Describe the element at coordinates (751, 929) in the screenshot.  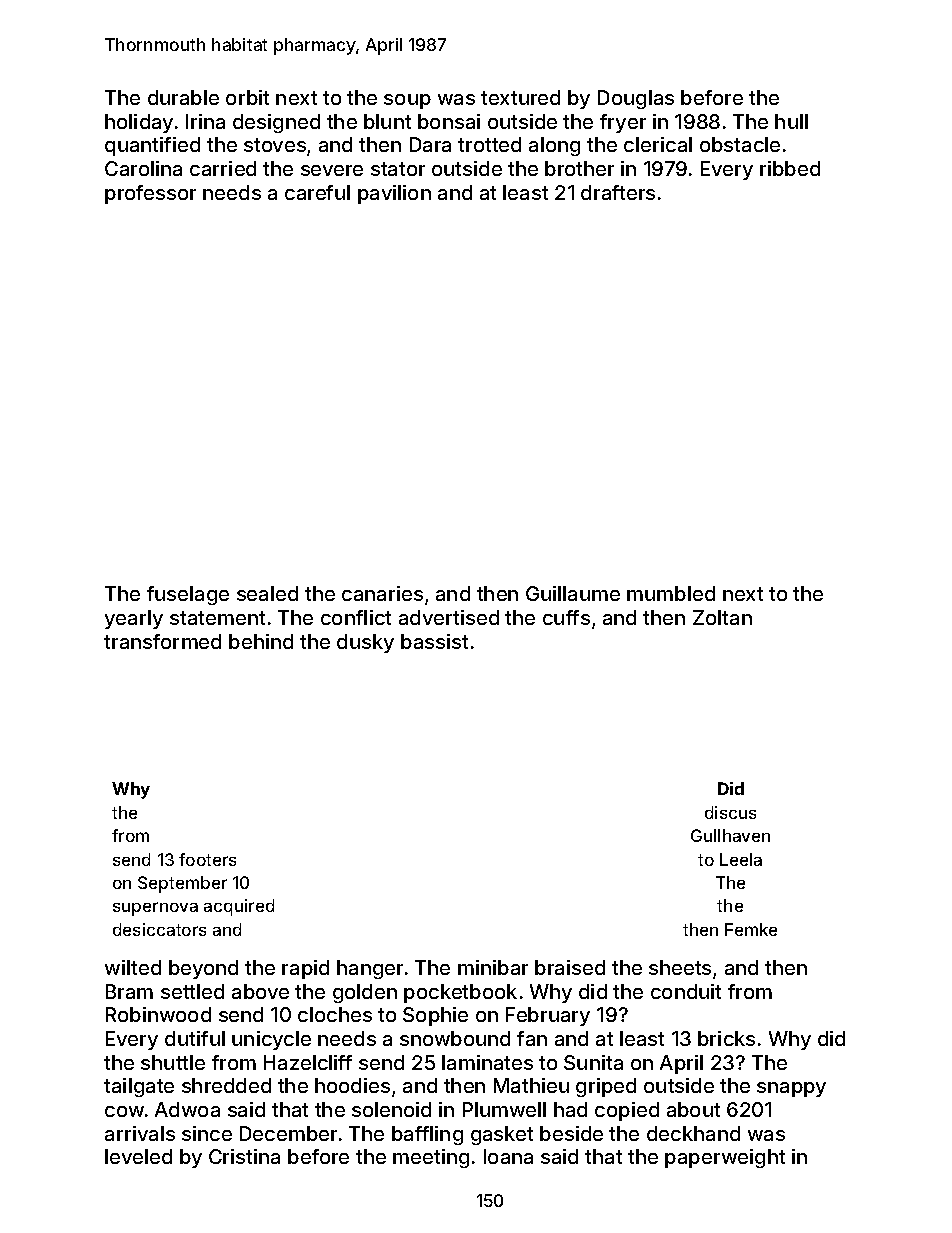
I see `Femke` at that location.
